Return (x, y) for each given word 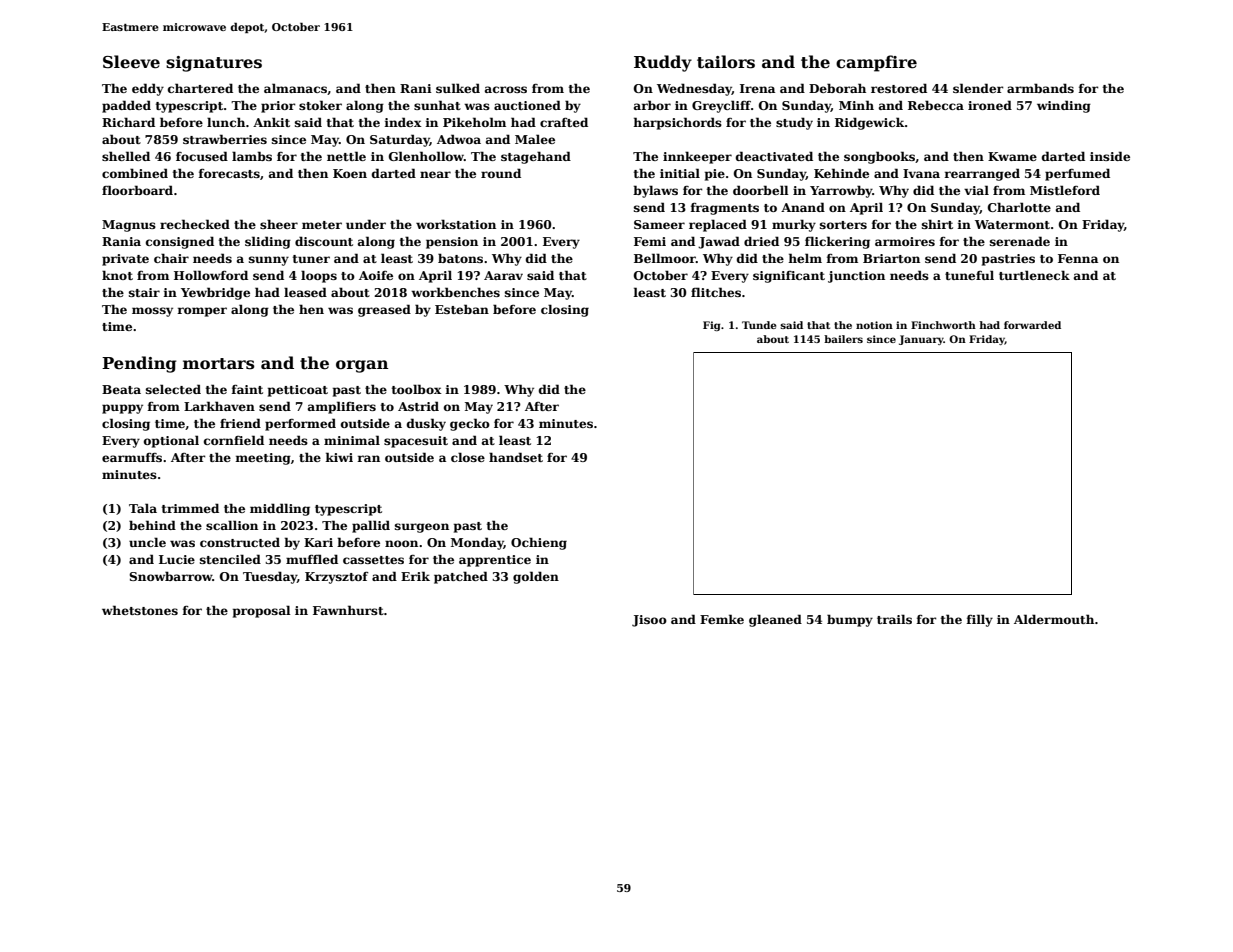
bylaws (655, 191)
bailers (843, 339)
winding (1064, 106)
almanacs (295, 88)
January (921, 340)
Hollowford (211, 275)
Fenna (1078, 258)
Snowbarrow (170, 576)
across (506, 89)
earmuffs (132, 457)
